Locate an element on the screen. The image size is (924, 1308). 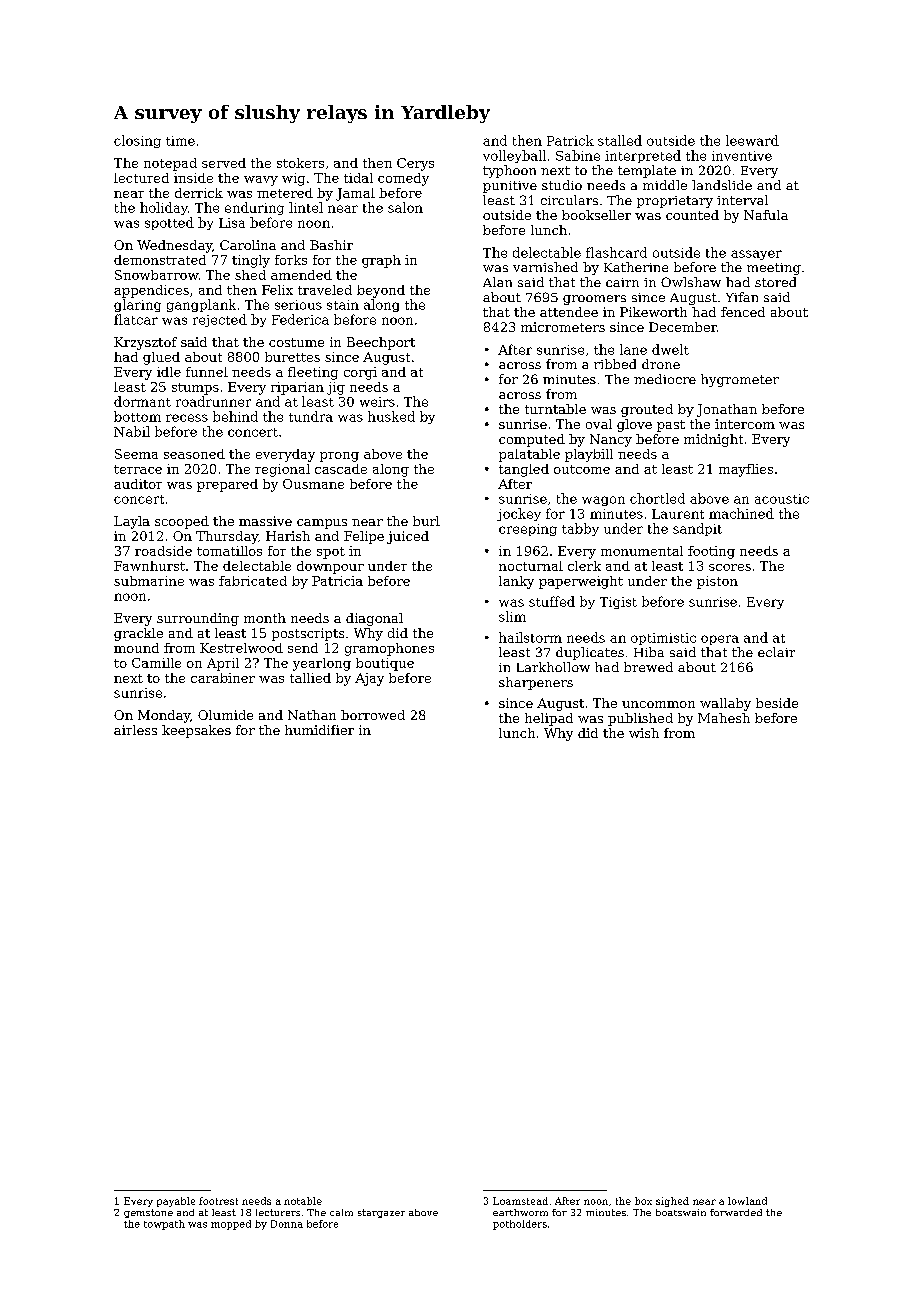
notable is located at coordinates (303, 1201).
